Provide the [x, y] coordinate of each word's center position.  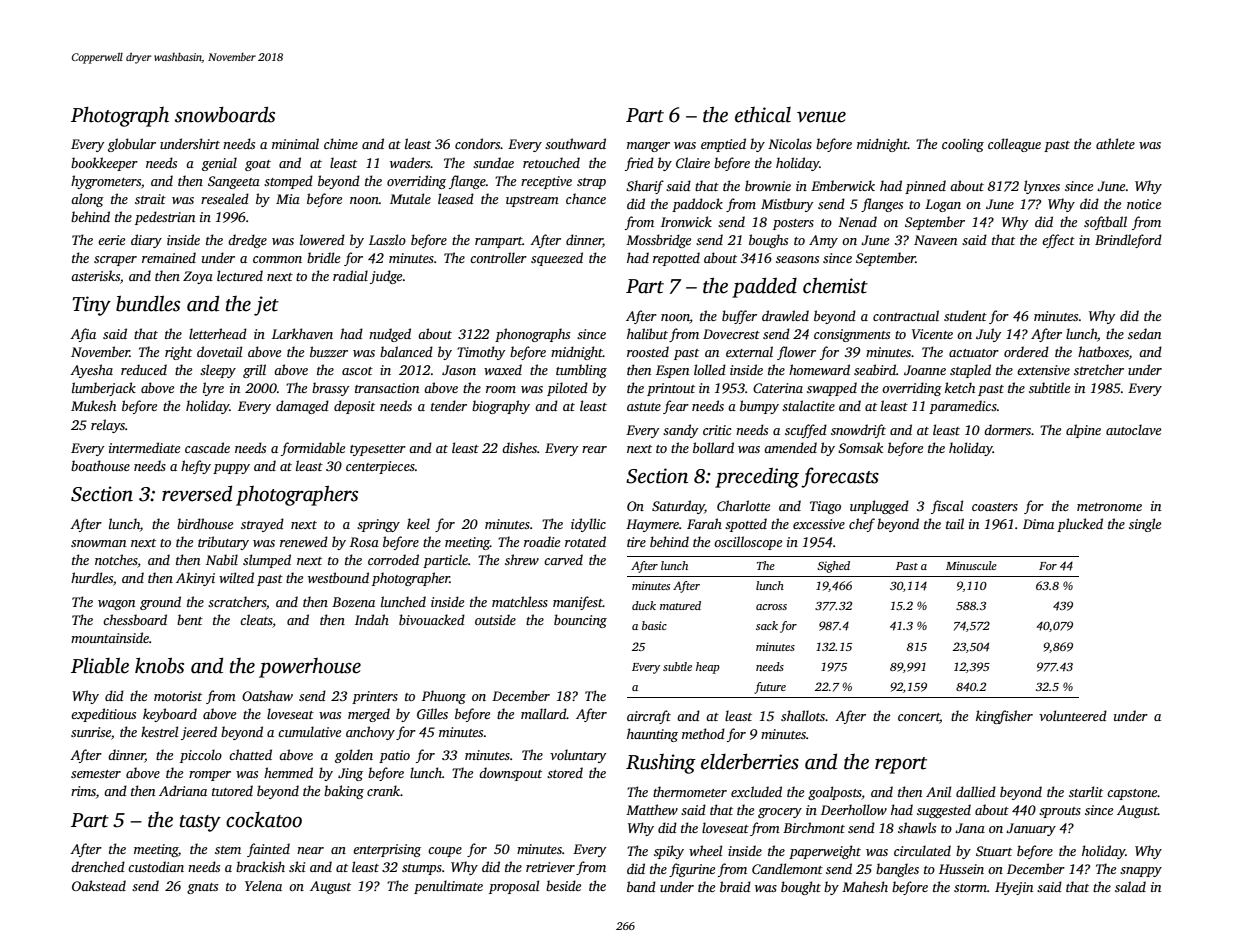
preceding [757, 478]
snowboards [225, 114]
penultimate [448, 887]
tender [449, 405]
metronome [1109, 507]
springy [378, 525]
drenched [98, 866]
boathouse [100, 465]
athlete [1115, 143]
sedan [1144, 333]
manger [648, 147]
